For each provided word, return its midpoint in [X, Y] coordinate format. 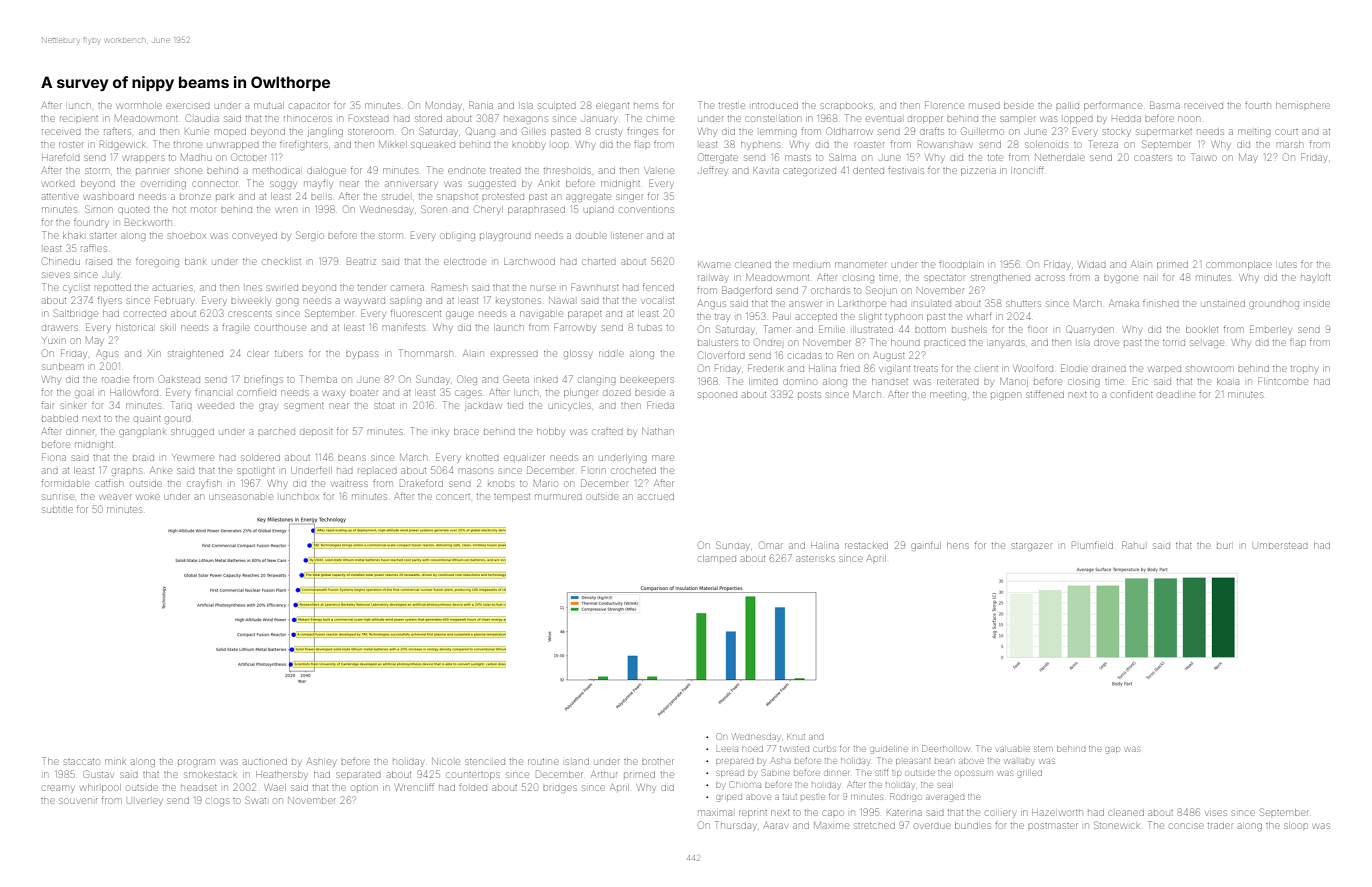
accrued [656, 497]
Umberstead [1281, 546]
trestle [732, 106]
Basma [1165, 105]
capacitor [309, 106]
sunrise [58, 497]
